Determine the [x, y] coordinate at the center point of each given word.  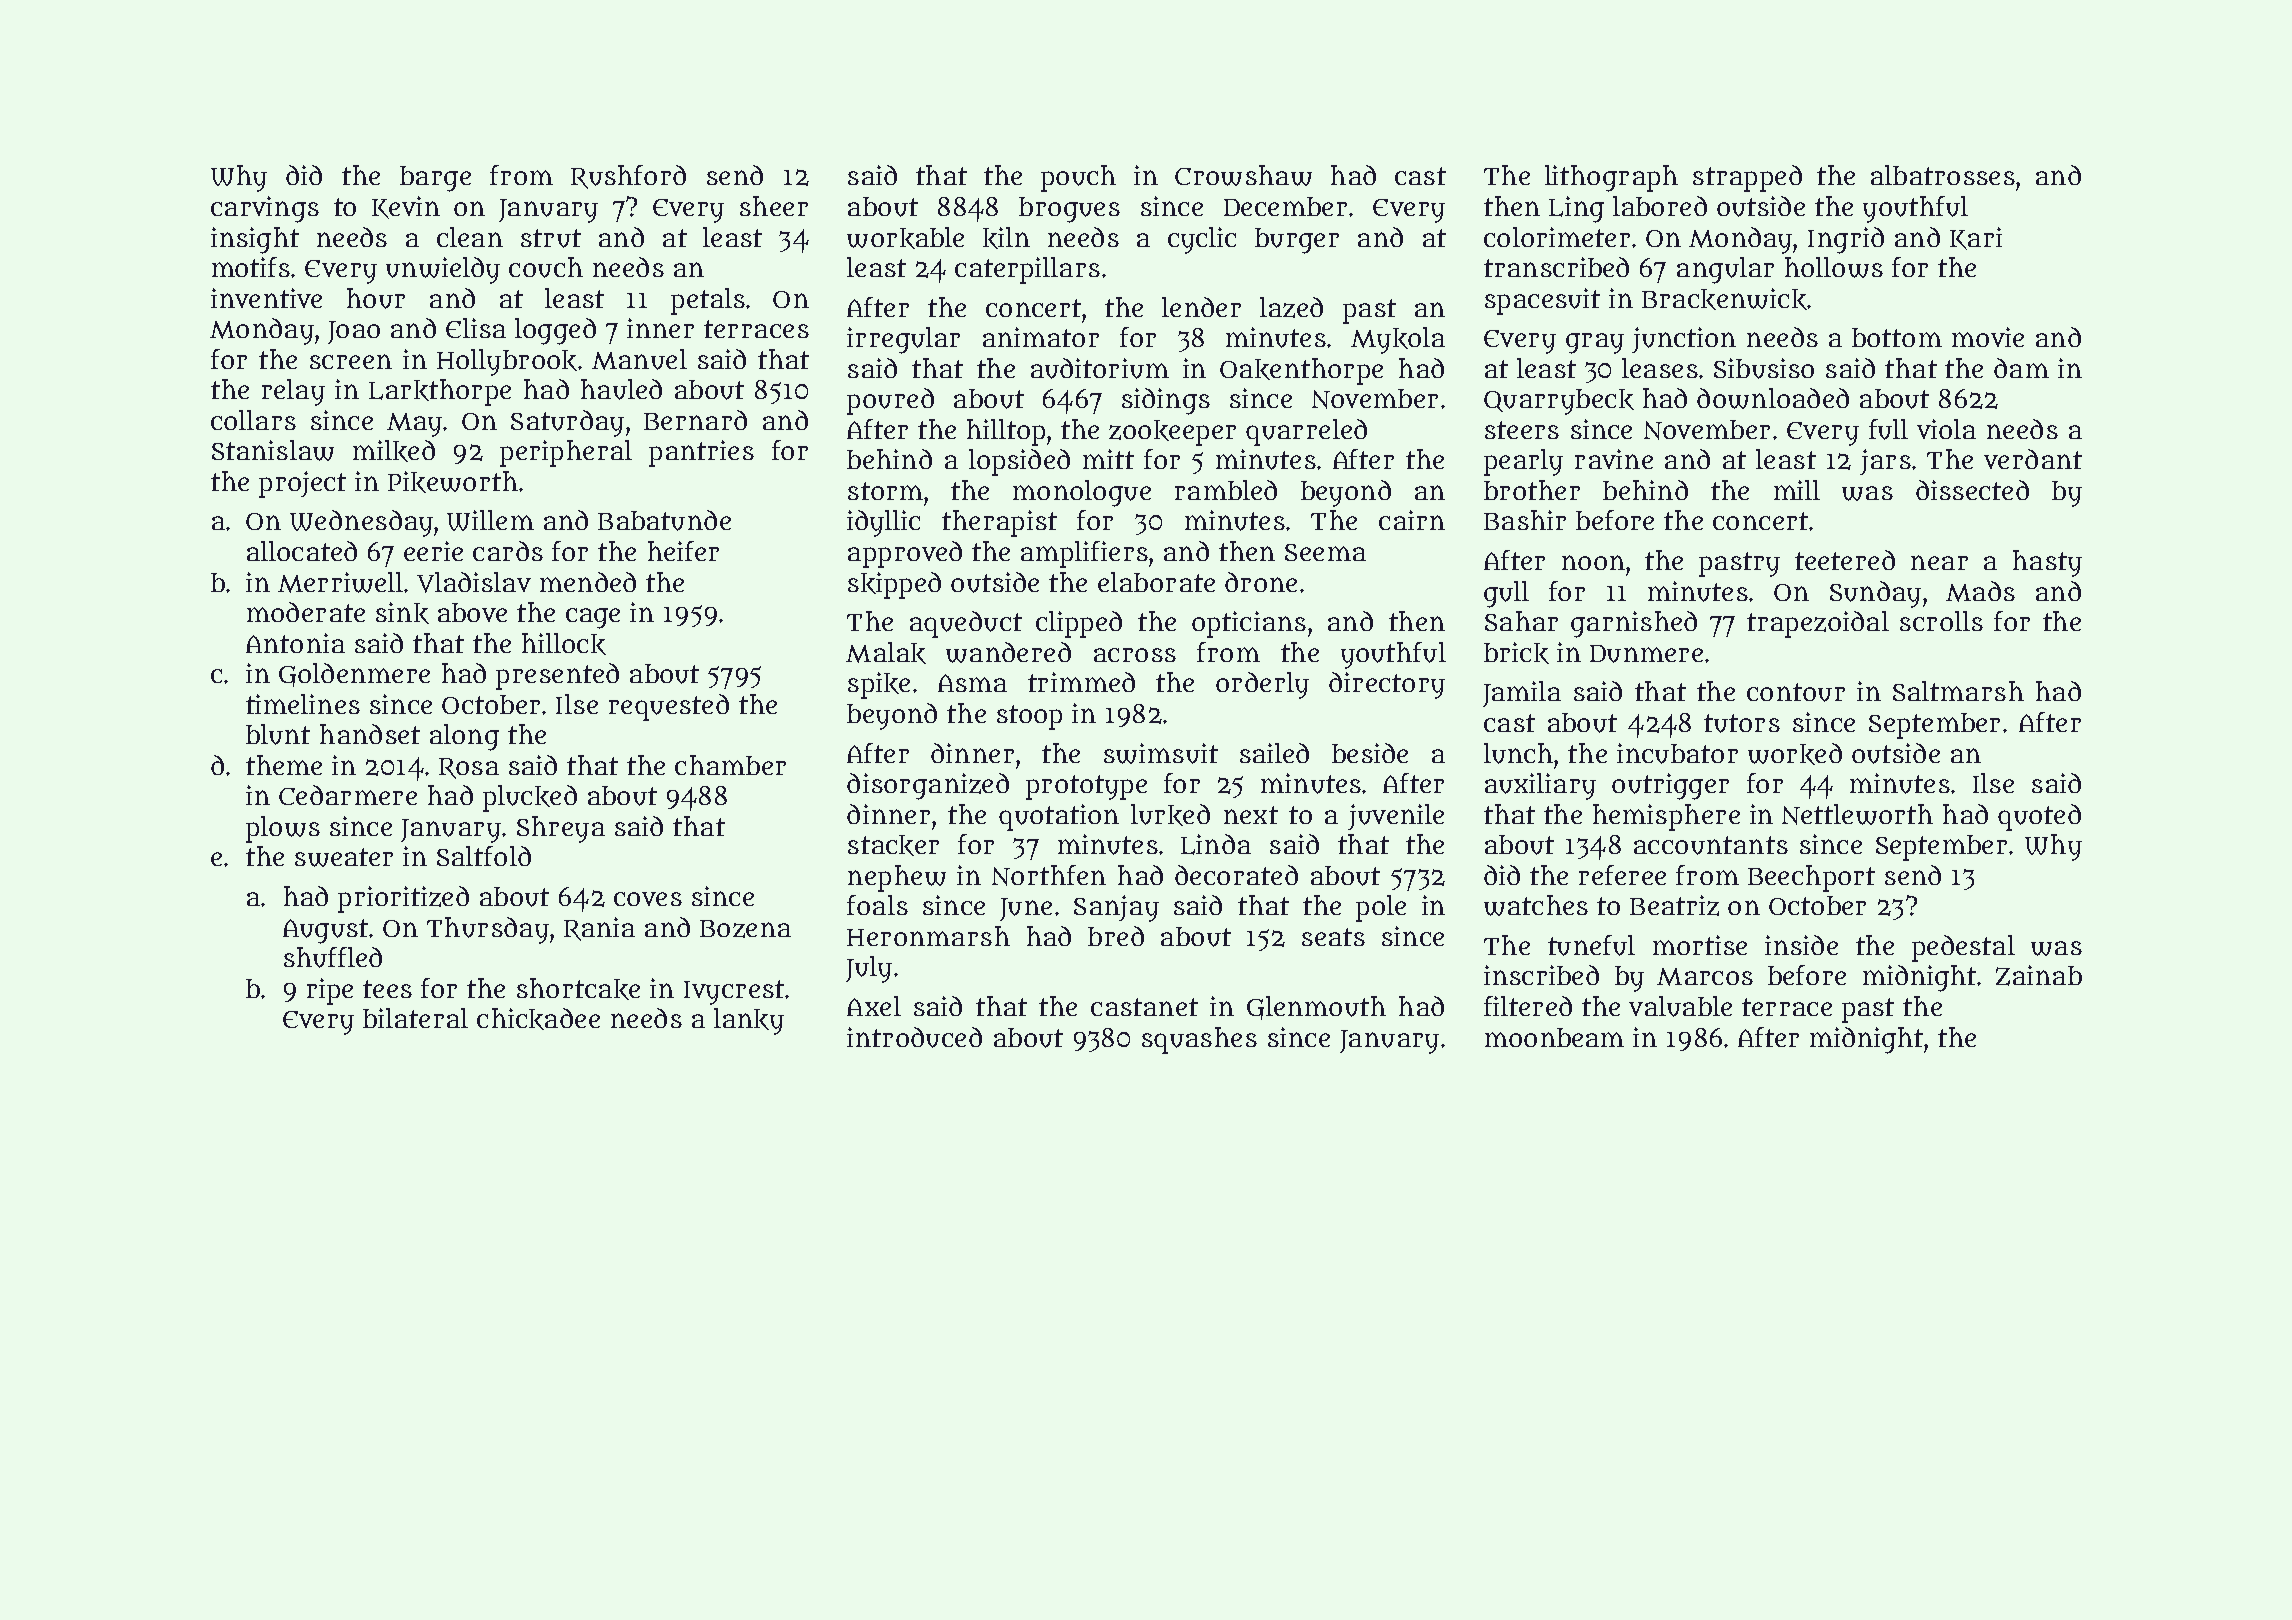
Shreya [561, 829]
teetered [1845, 560]
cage [593, 618]
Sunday [1875, 594]
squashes [1199, 1040]
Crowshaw [1243, 175]
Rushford [628, 177]
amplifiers [1084, 554]
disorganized [928, 786]
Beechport [1811, 878]
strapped [1747, 178]
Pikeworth [453, 482]
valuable [1680, 1006]
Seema [1325, 552]
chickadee [538, 1019]
